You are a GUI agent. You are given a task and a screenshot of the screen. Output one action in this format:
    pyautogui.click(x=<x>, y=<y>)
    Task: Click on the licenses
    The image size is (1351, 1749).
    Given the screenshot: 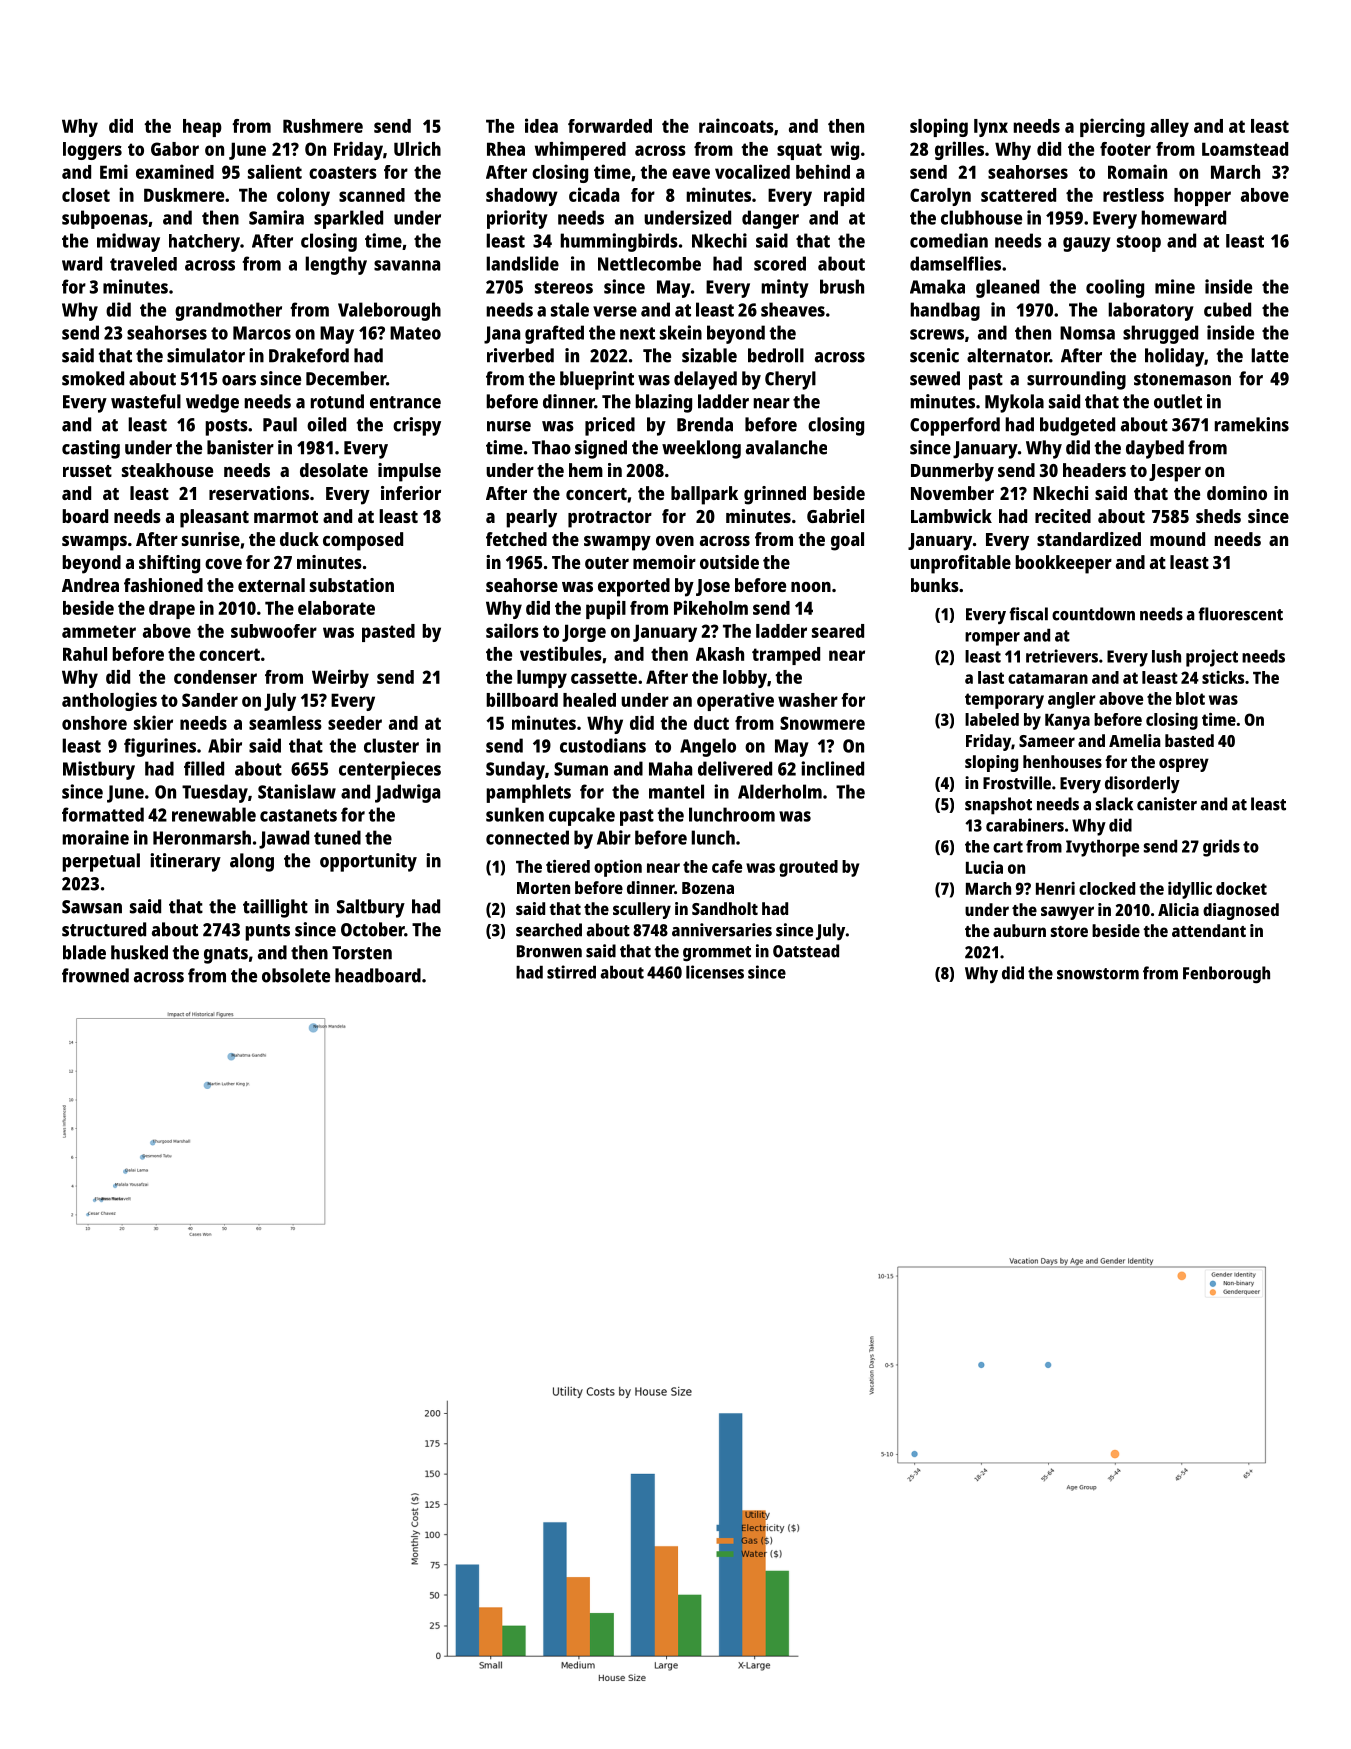 What is the action you would take?
    pyautogui.click(x=715, y=972)
